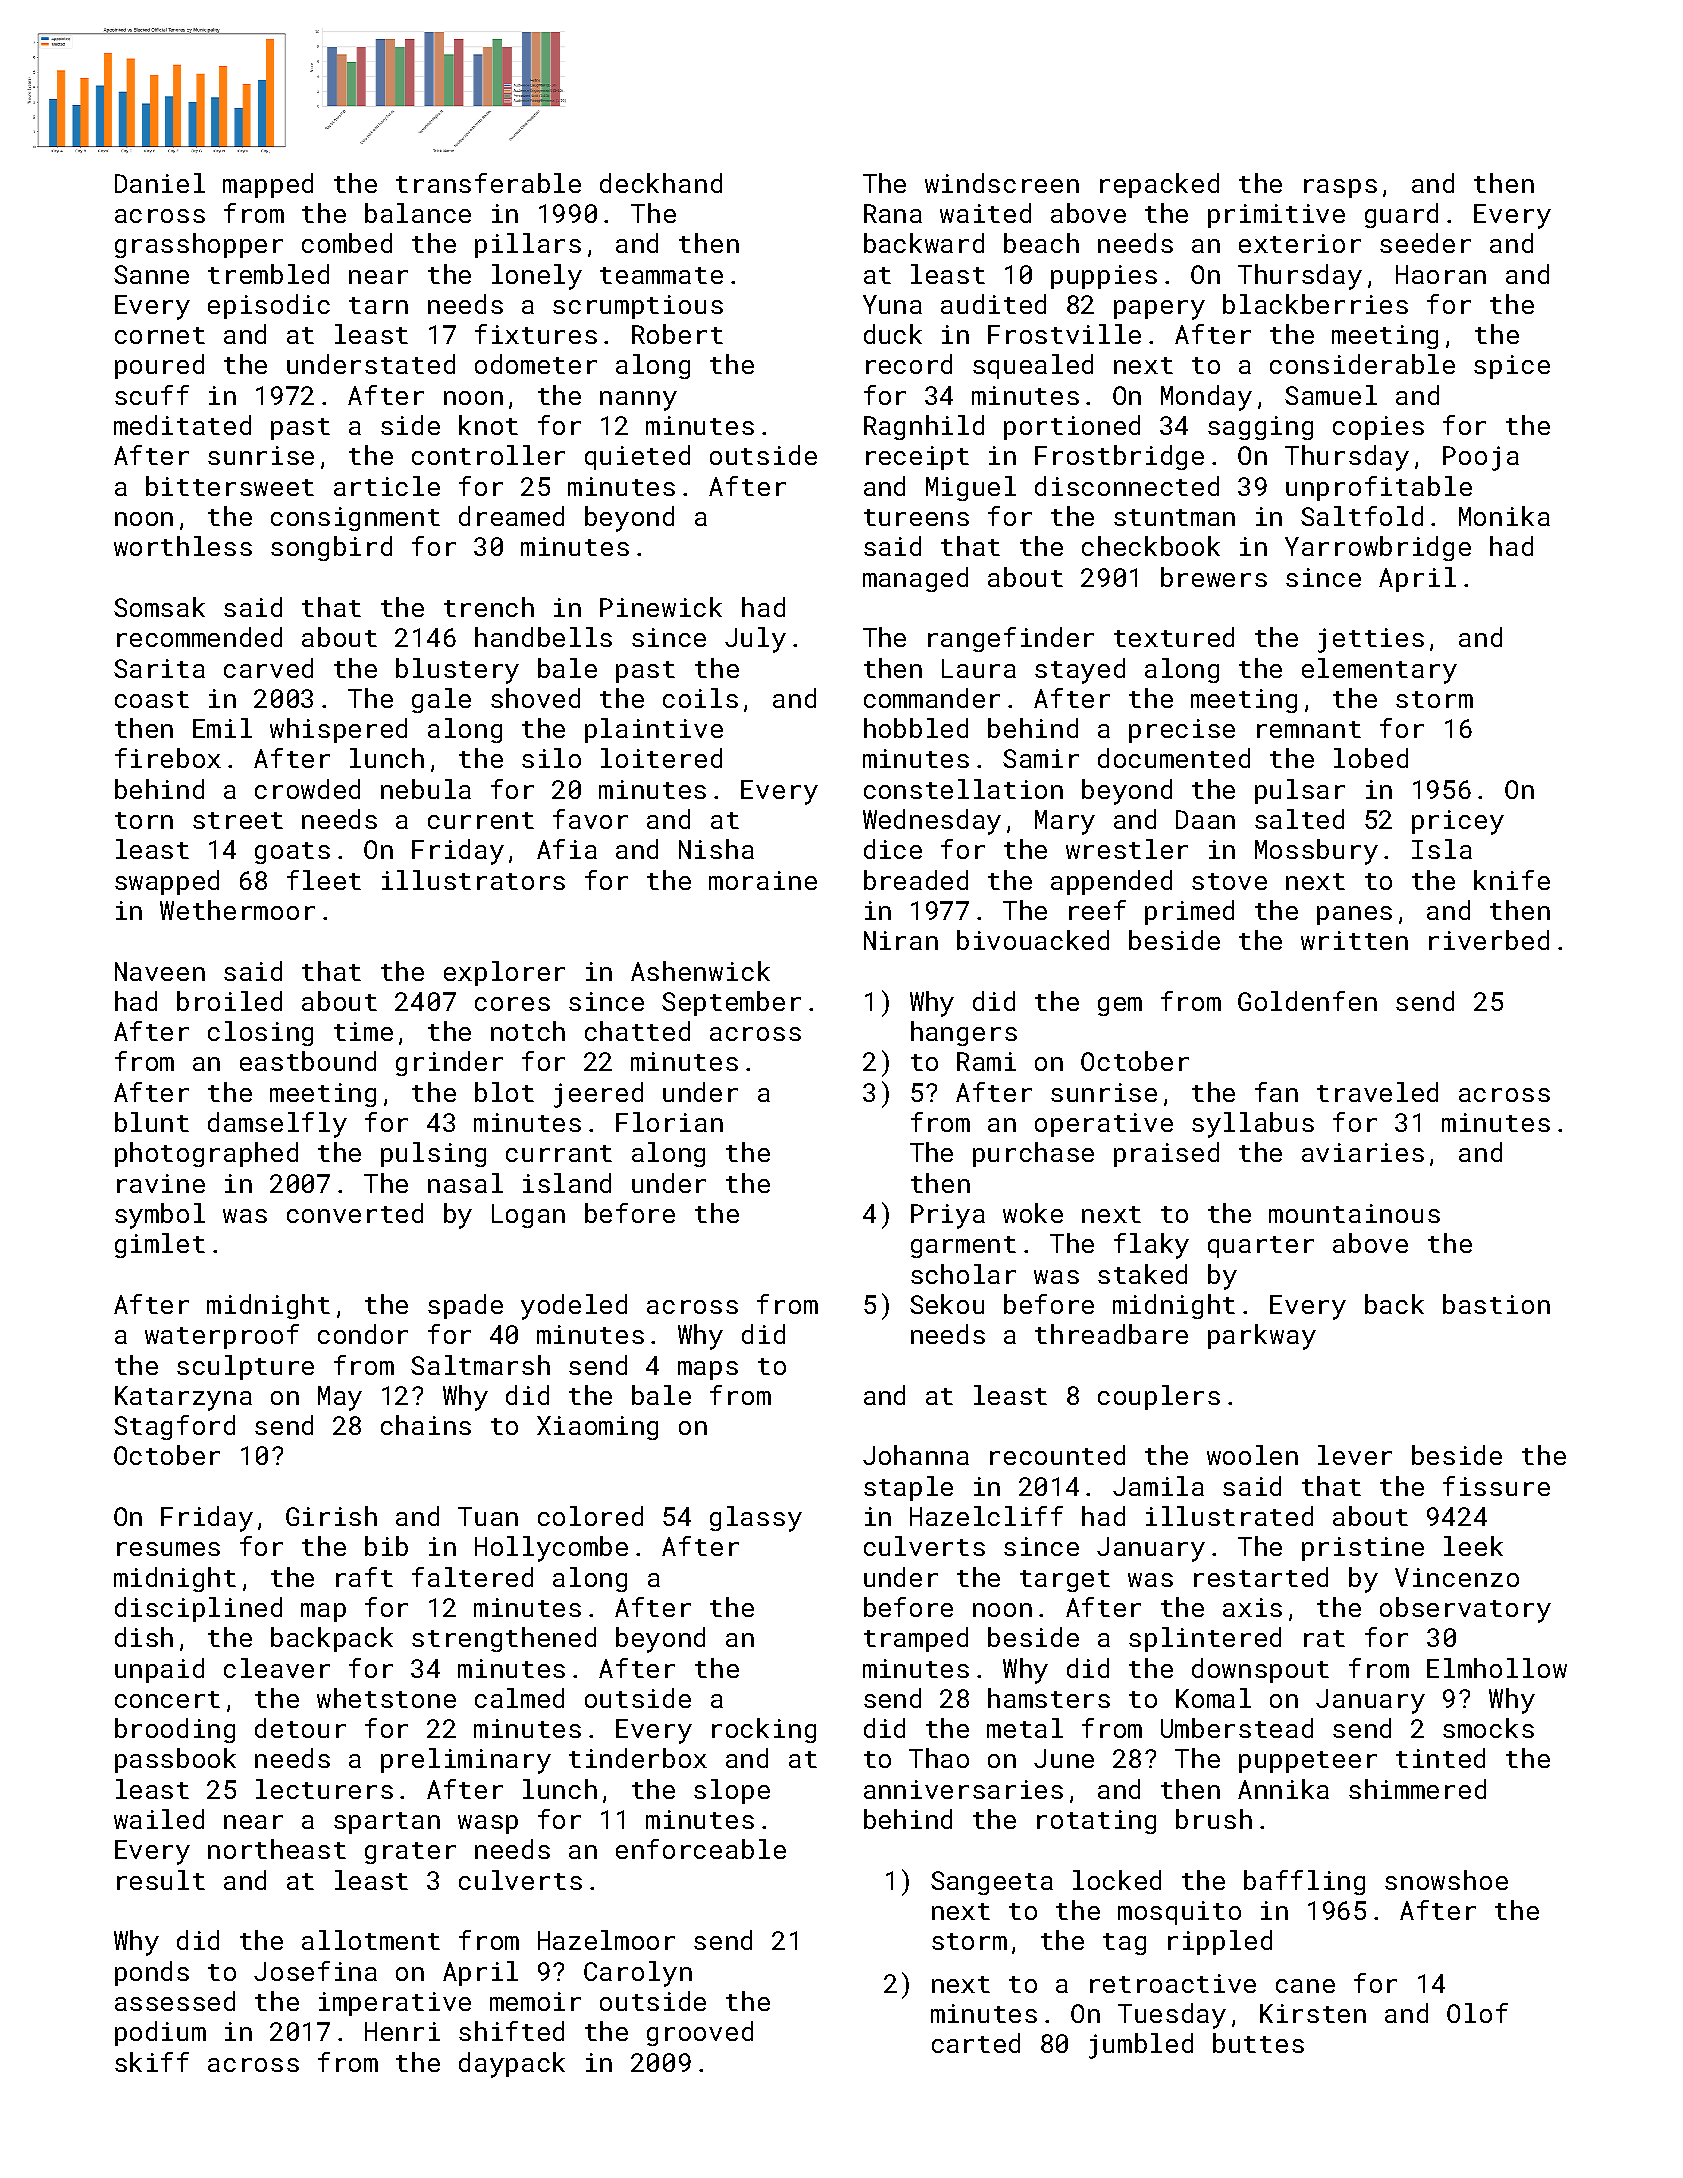  What do you see at coordinates (480, 1365) in the screenshot?
I see `Saltmarsh` at bounding box center [480, 1365].
